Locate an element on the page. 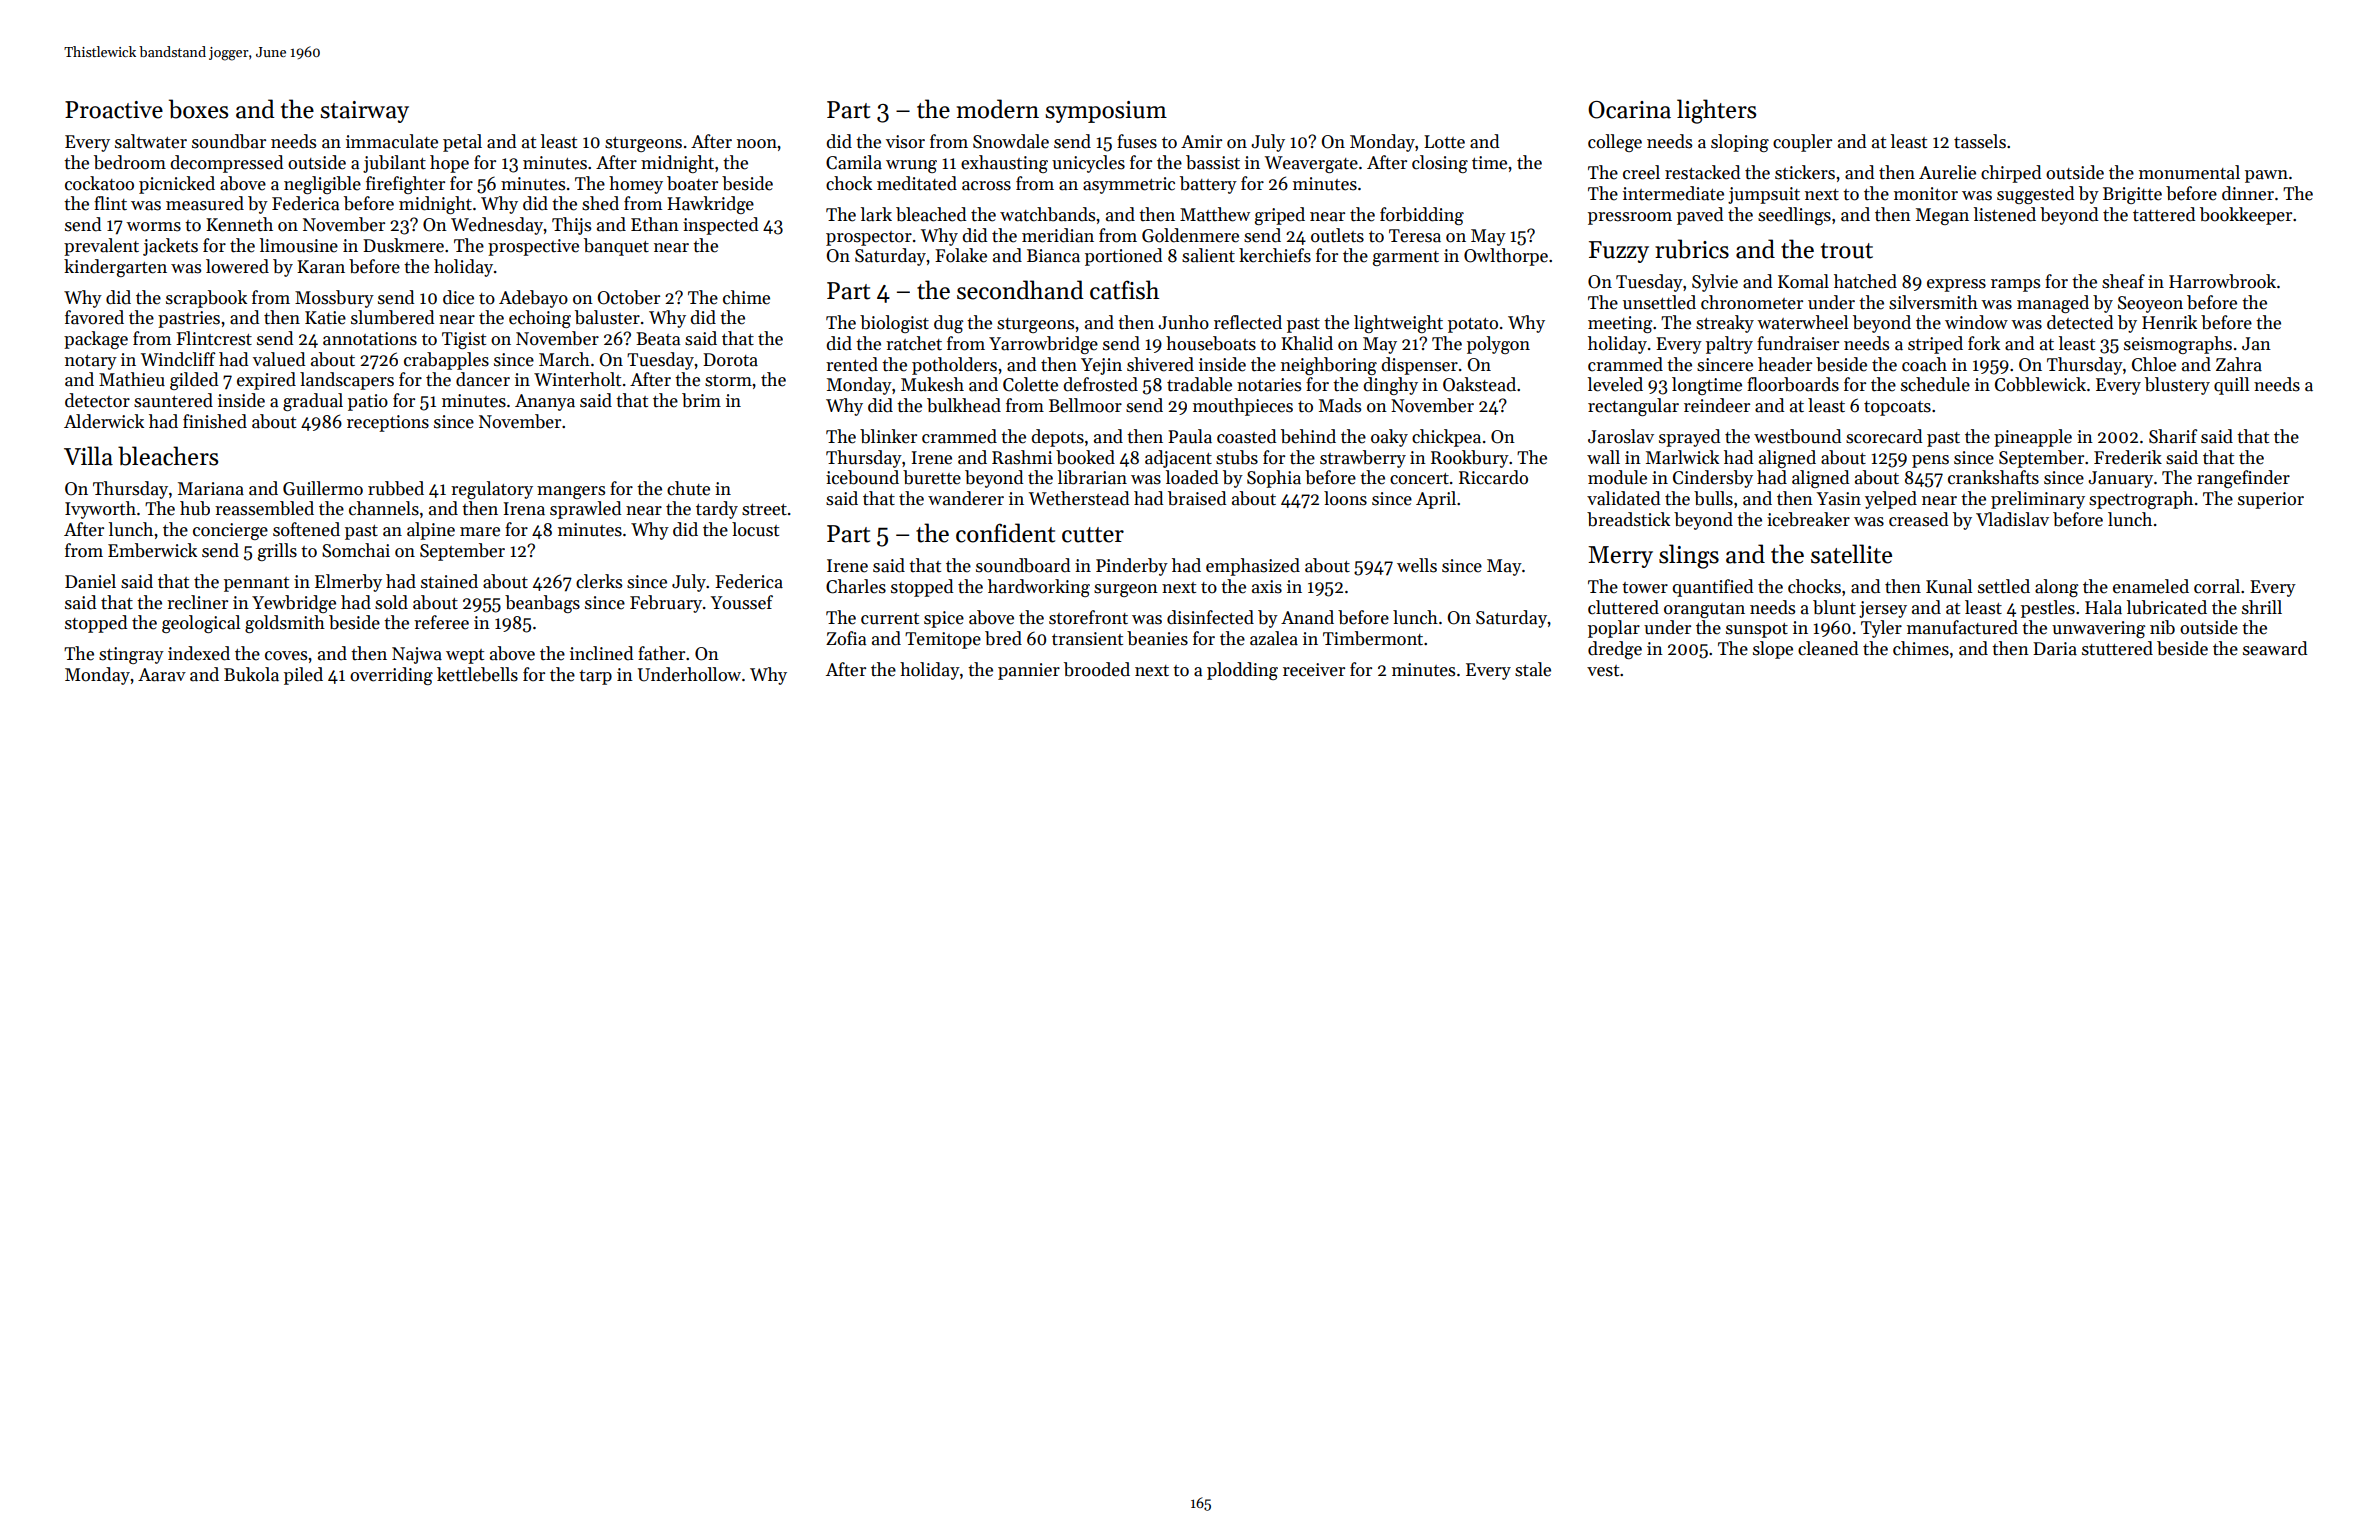 The width and height of the page is (2380, 1540). recliner is located at coordinates (197, 602).
